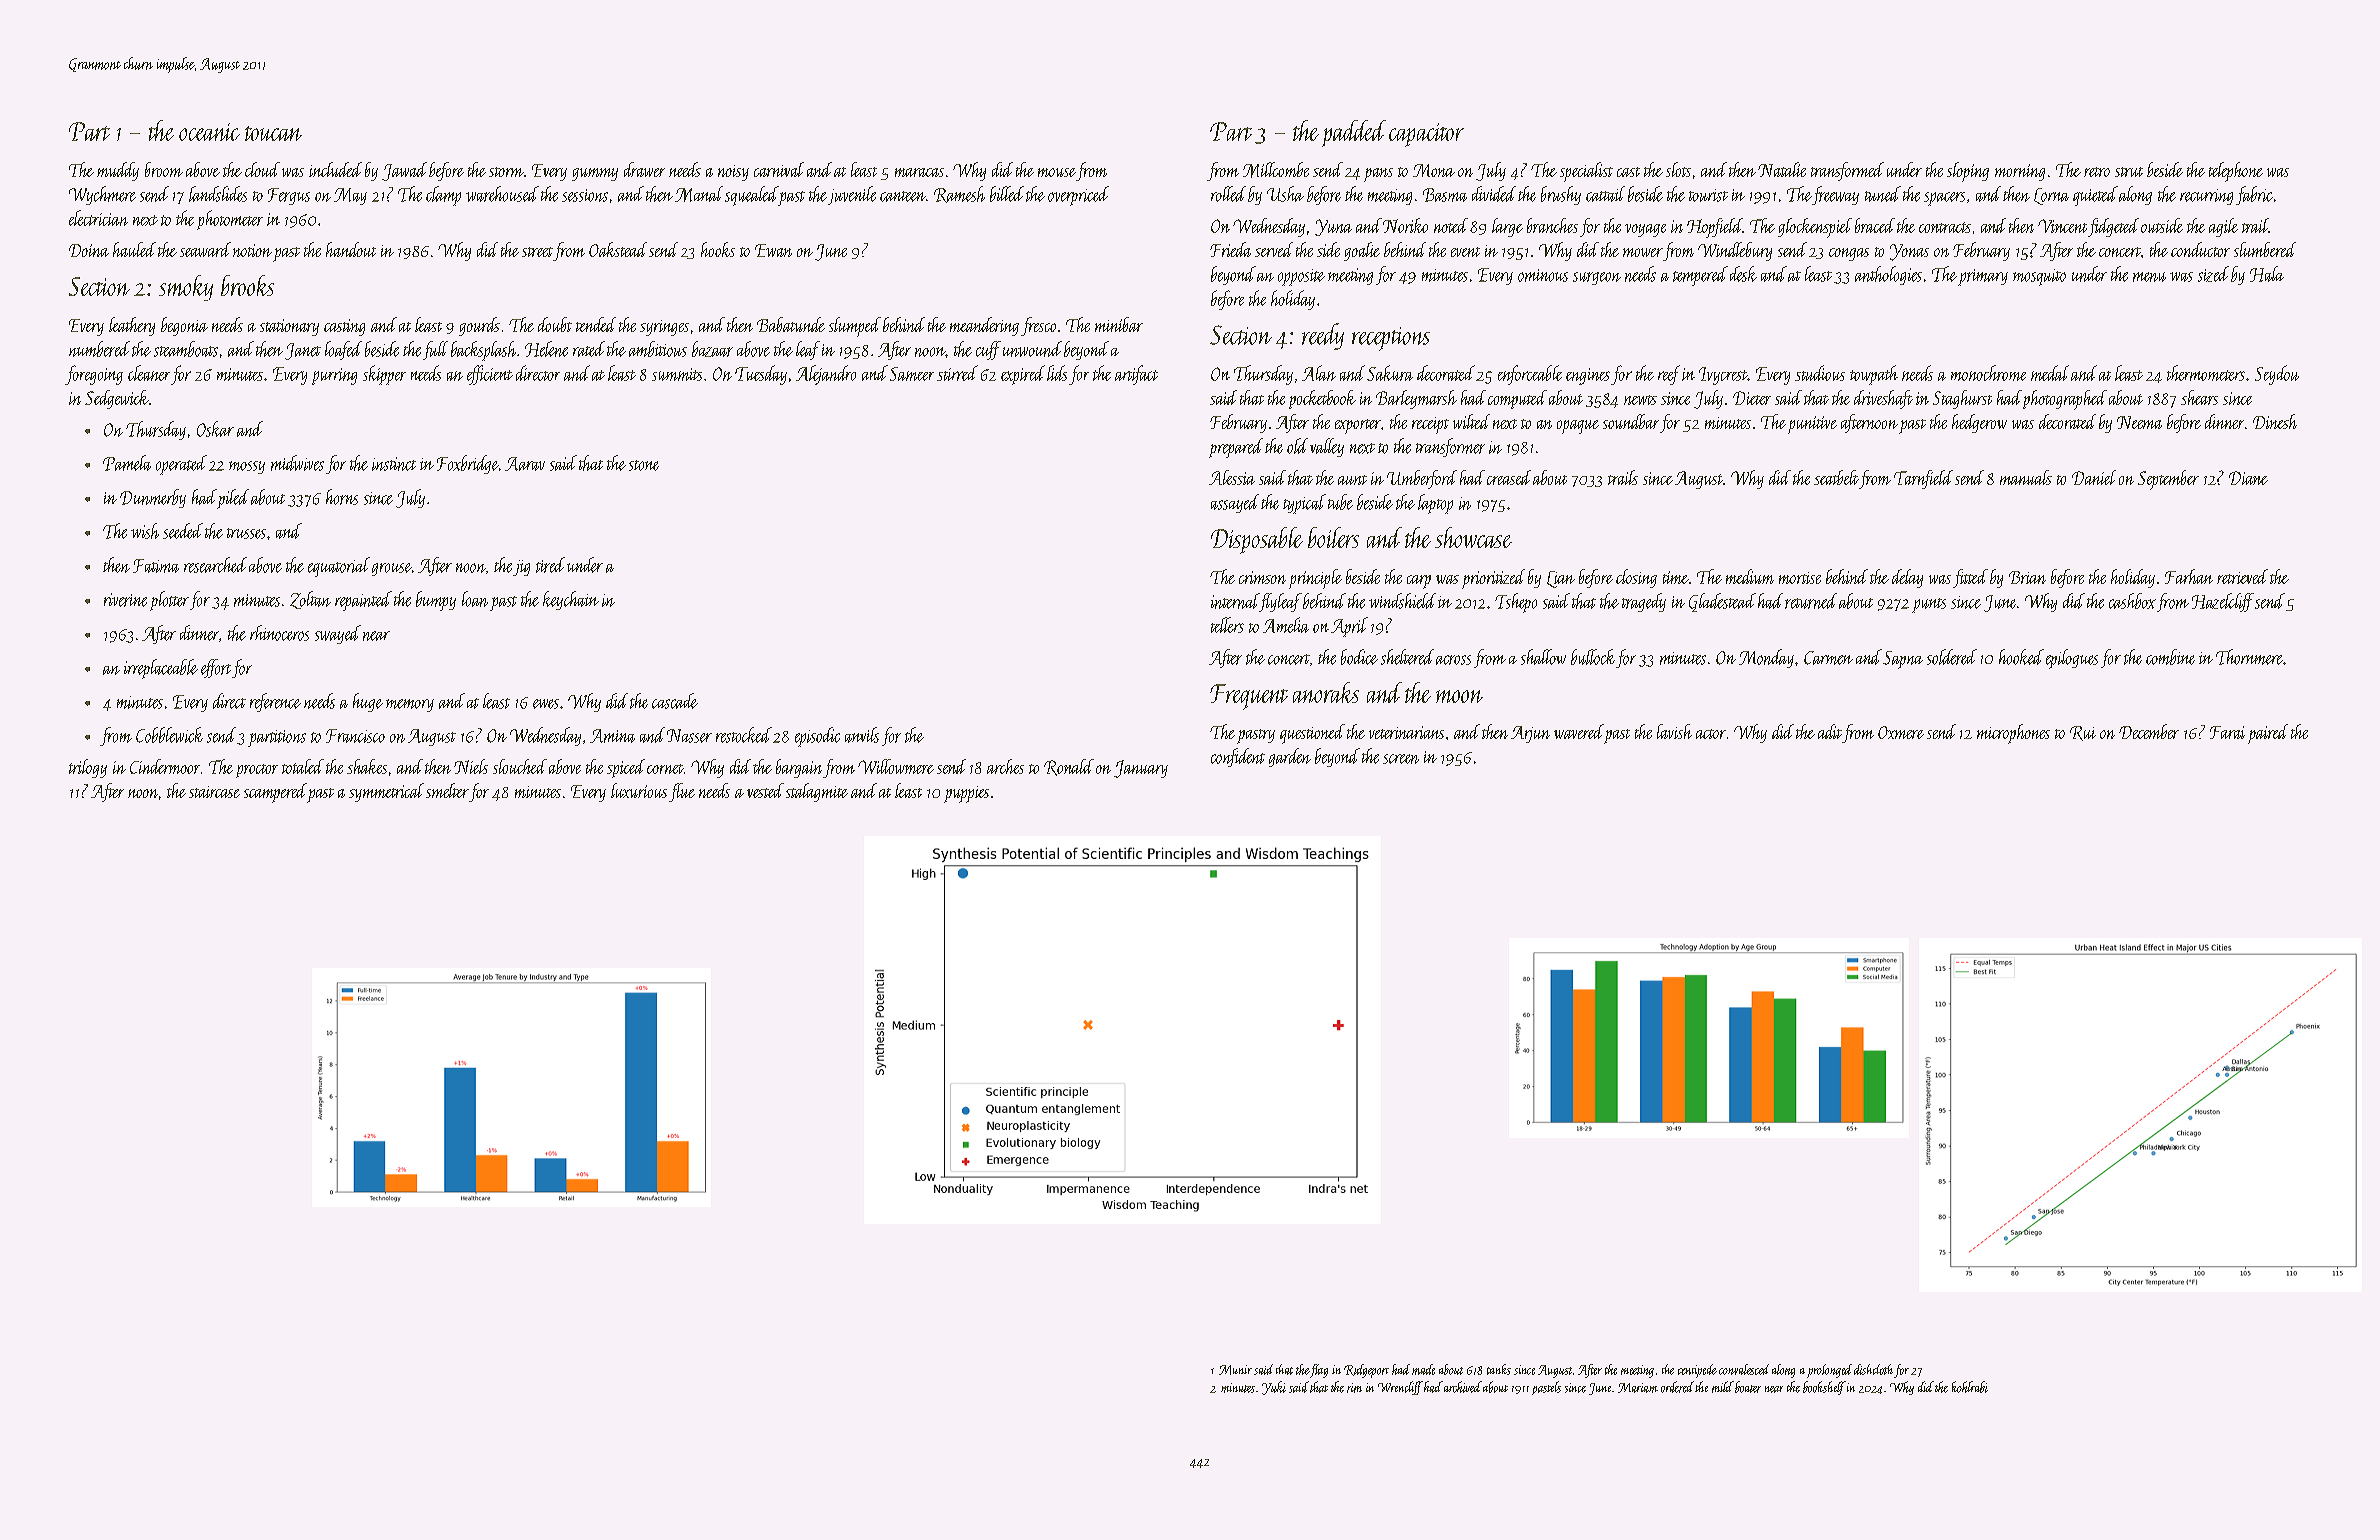  Describe the element at coordinates (1333, 537) in the screenshot. I see `boilers` at that location.
